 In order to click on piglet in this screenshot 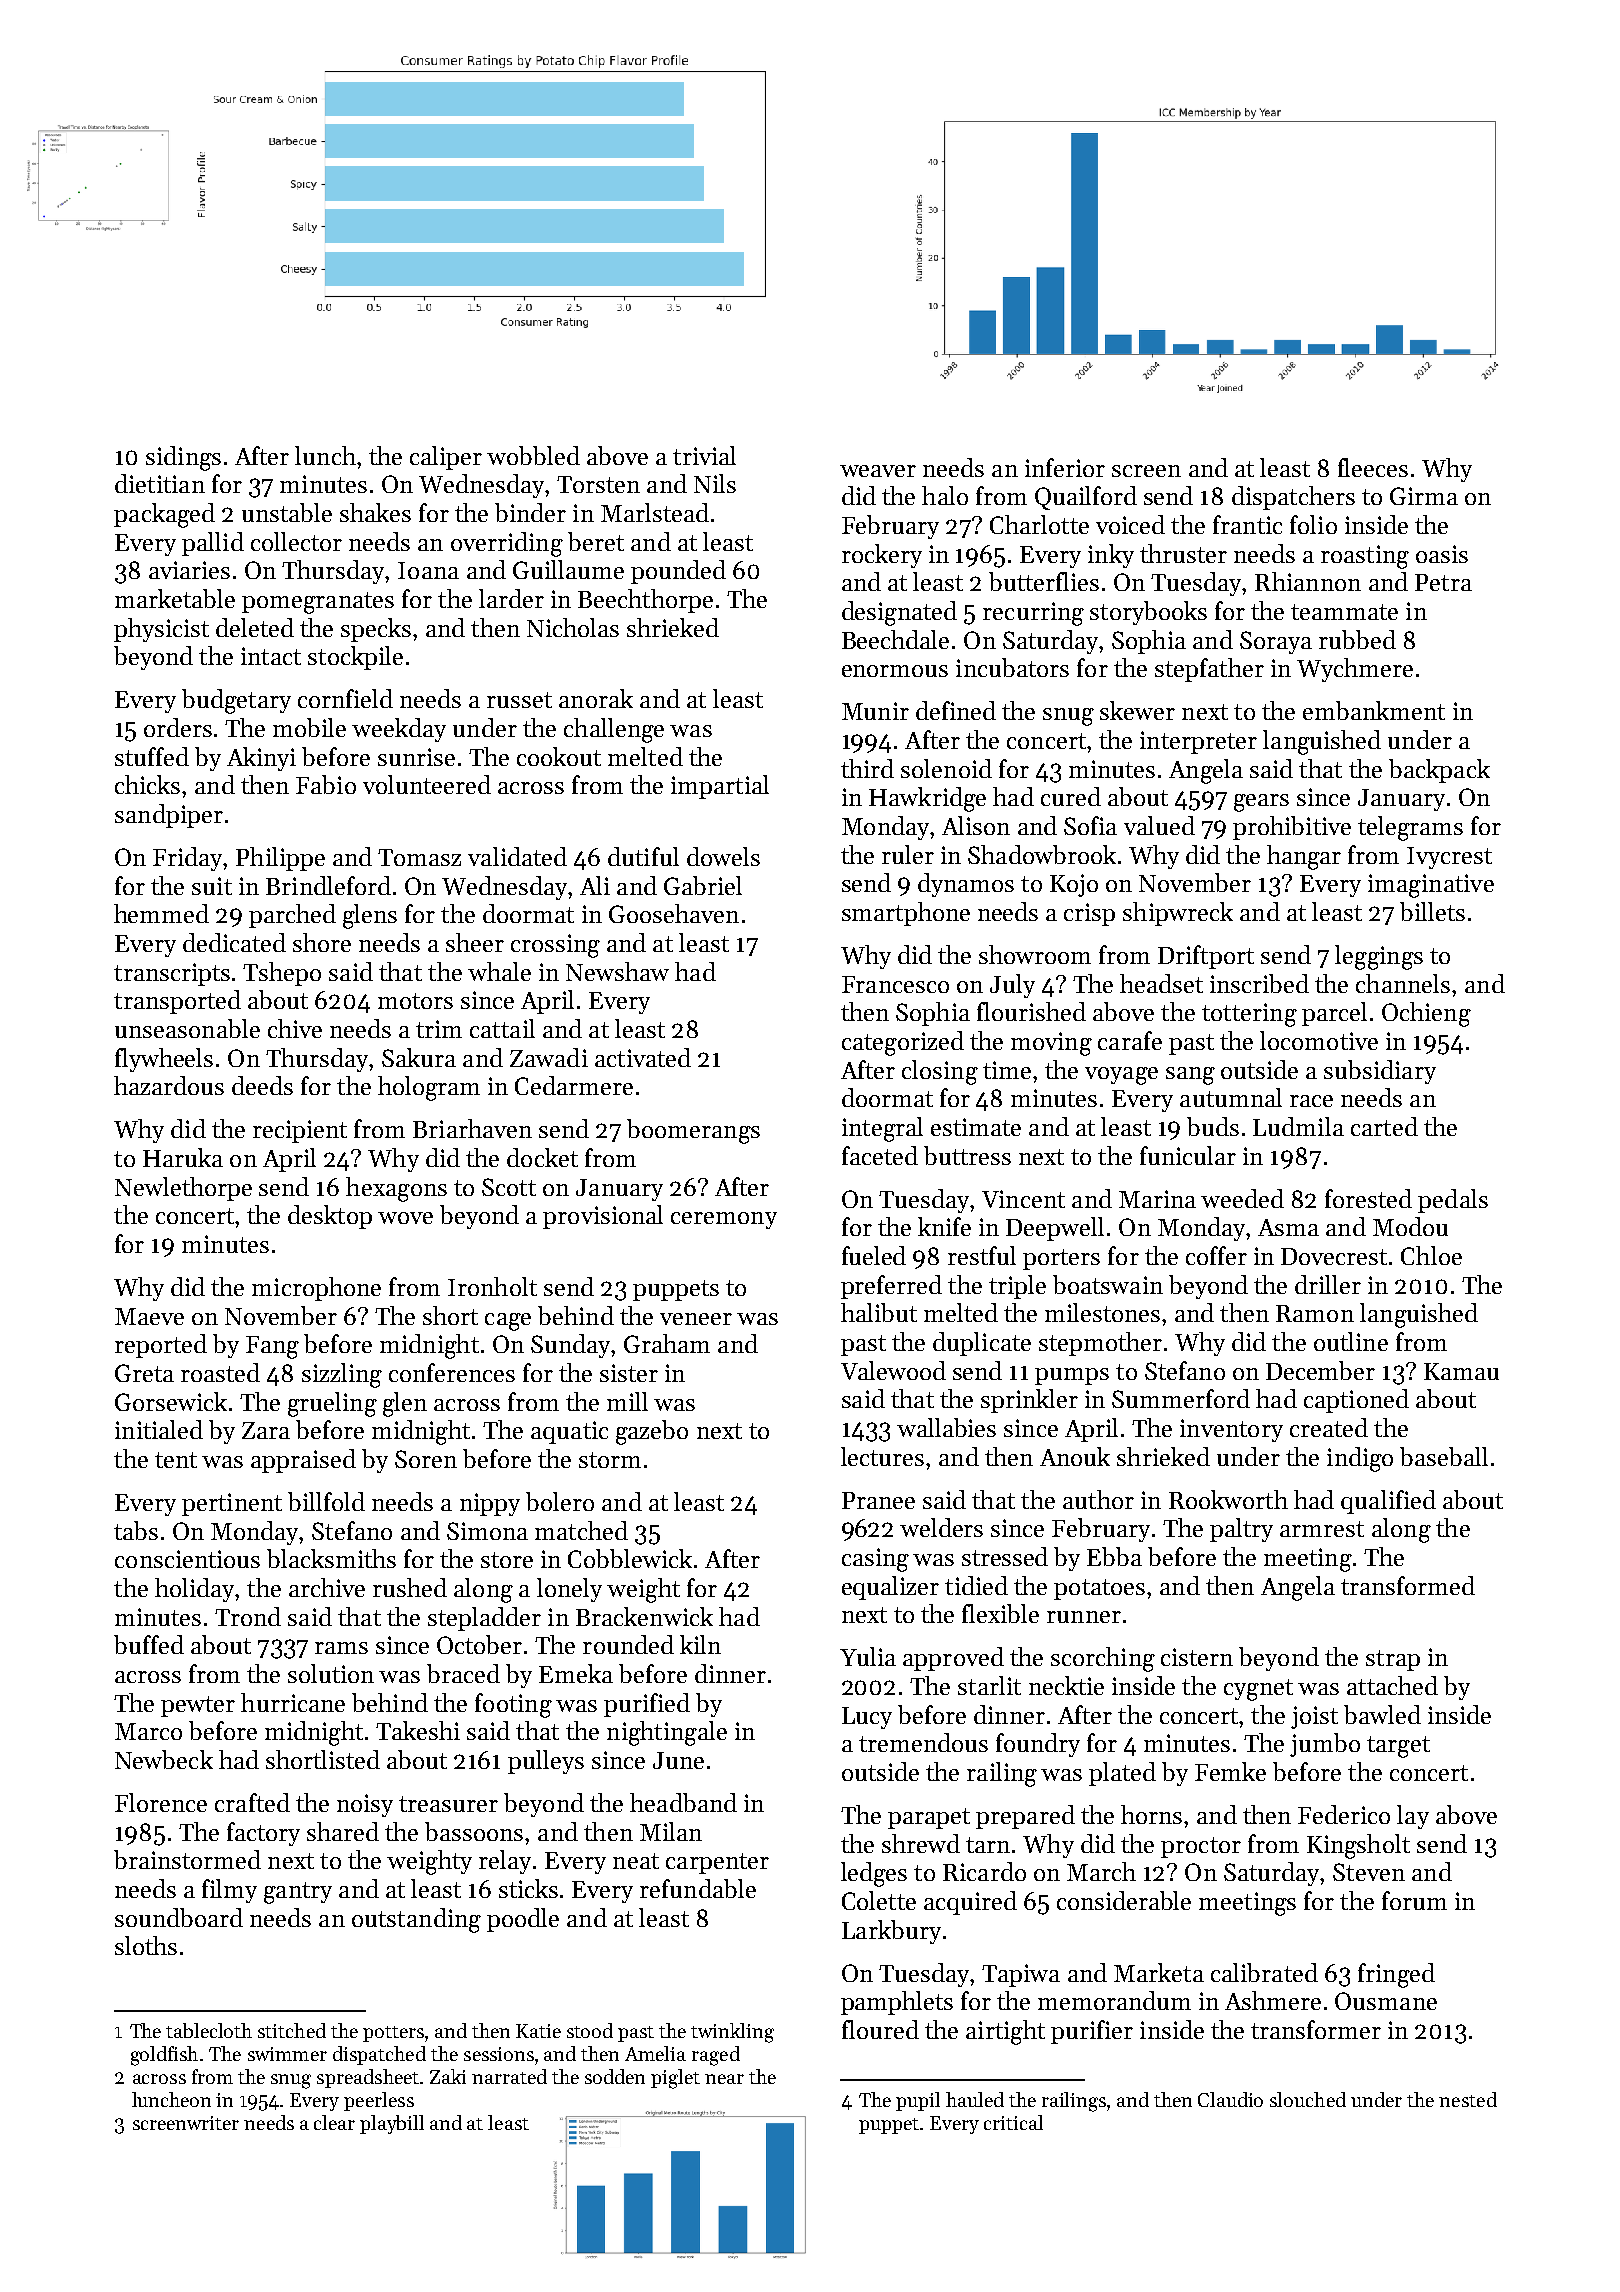, I will do `click(675, 2079)`.
